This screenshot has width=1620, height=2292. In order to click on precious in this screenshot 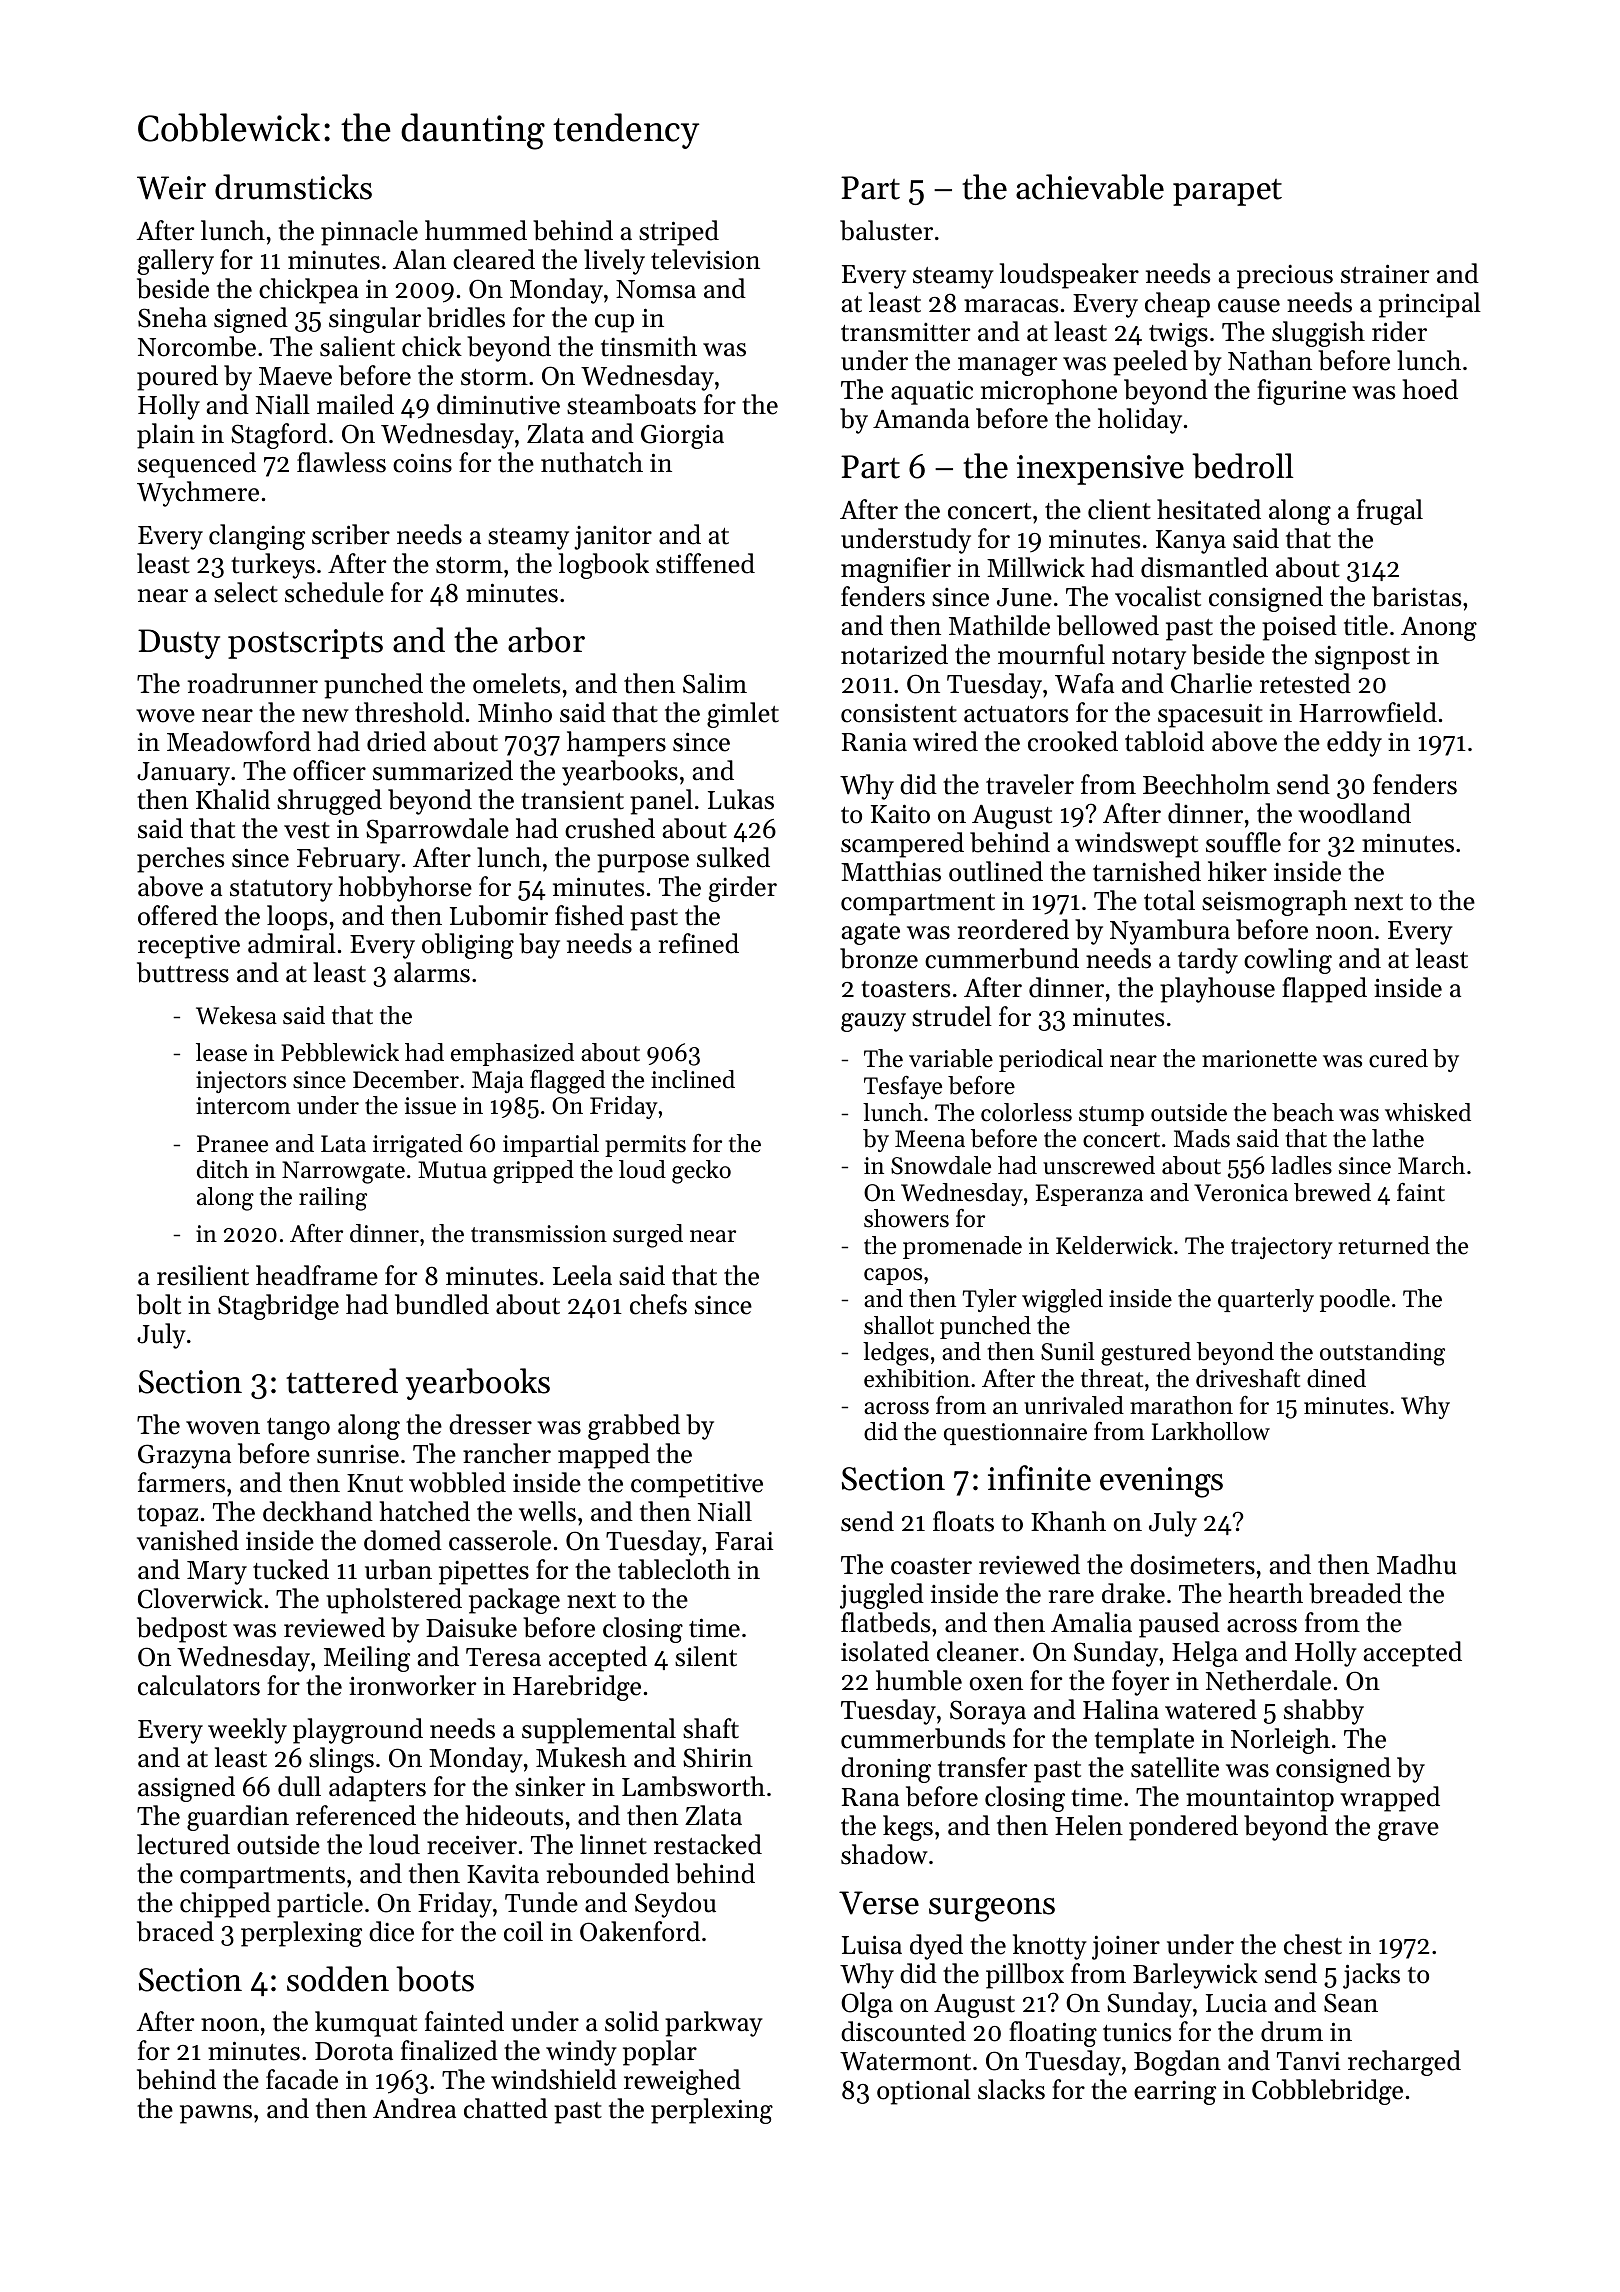, I will do `click(1285, 277)`.
